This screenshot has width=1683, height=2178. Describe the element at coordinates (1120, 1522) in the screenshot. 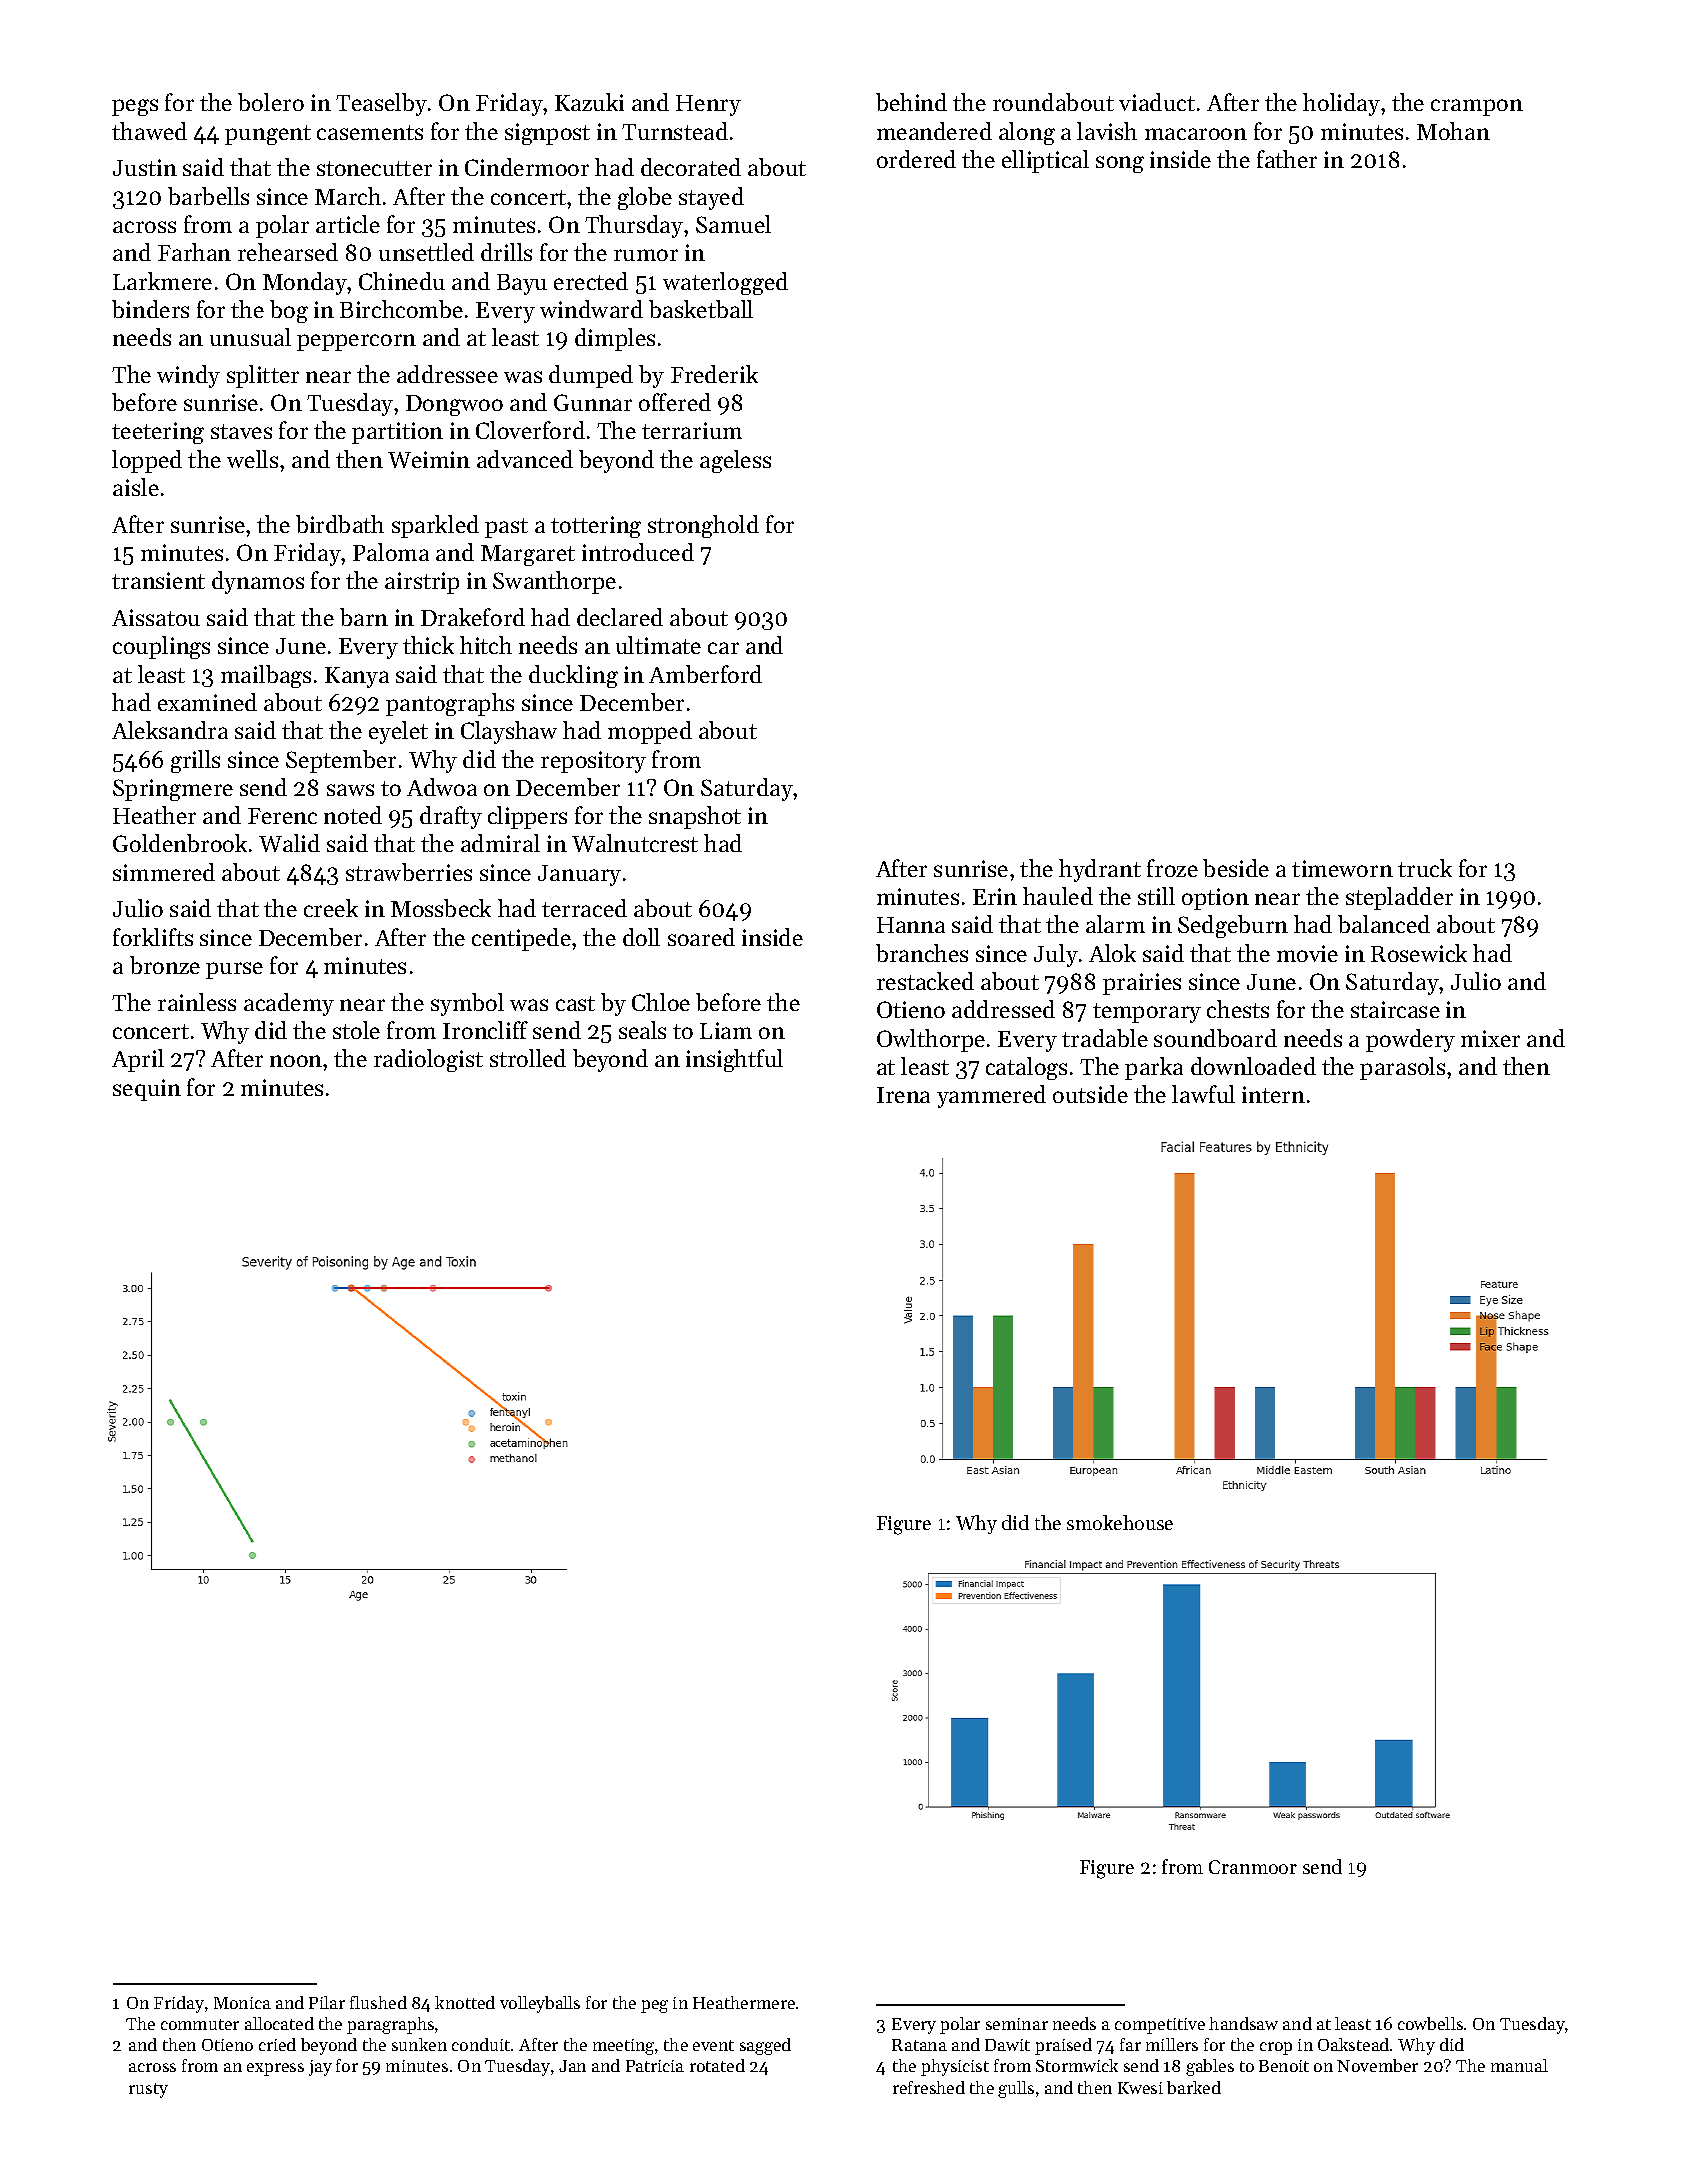

I see `smokehouse` at that location.
